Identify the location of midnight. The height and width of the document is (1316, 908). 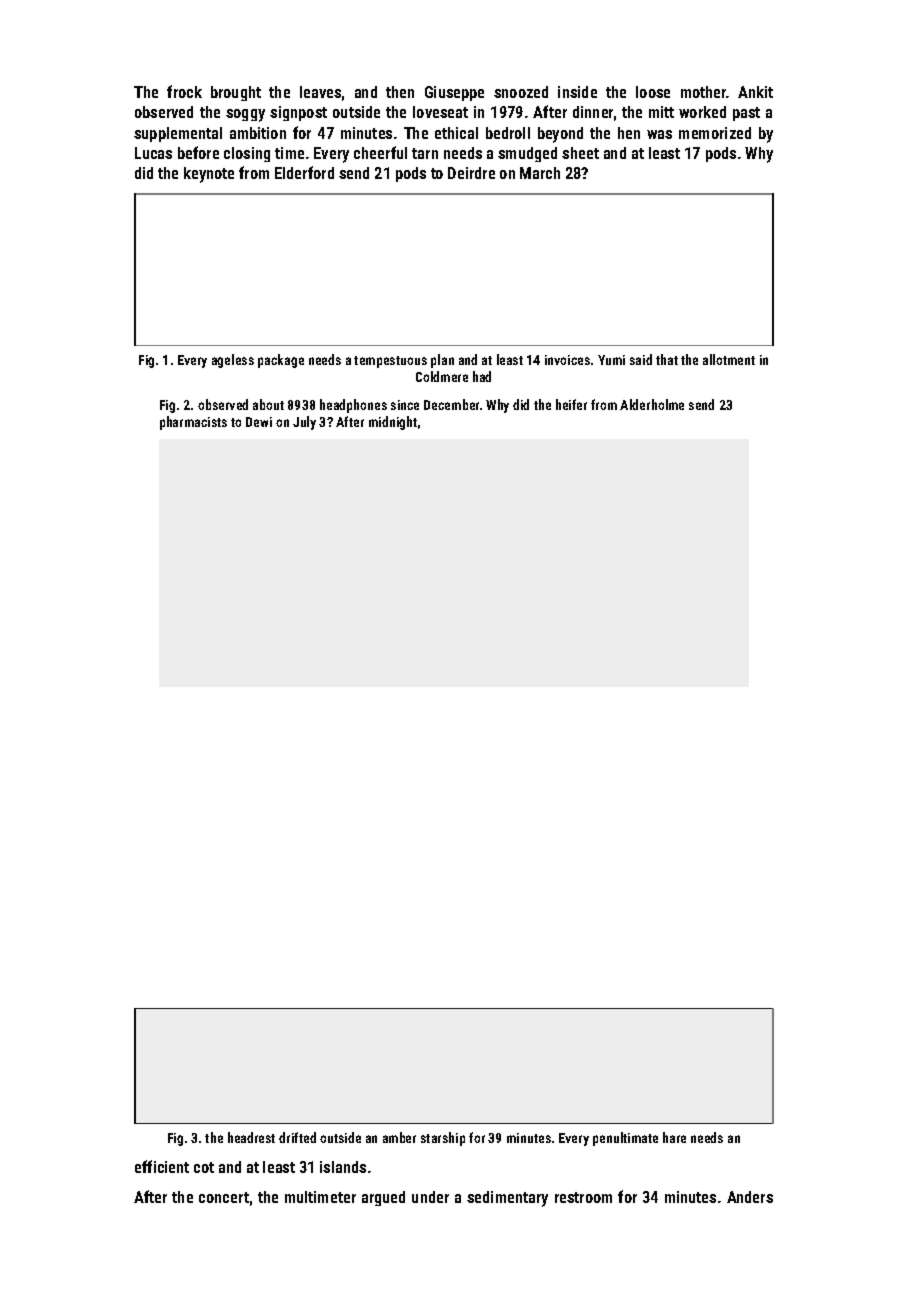
(393, 423).
